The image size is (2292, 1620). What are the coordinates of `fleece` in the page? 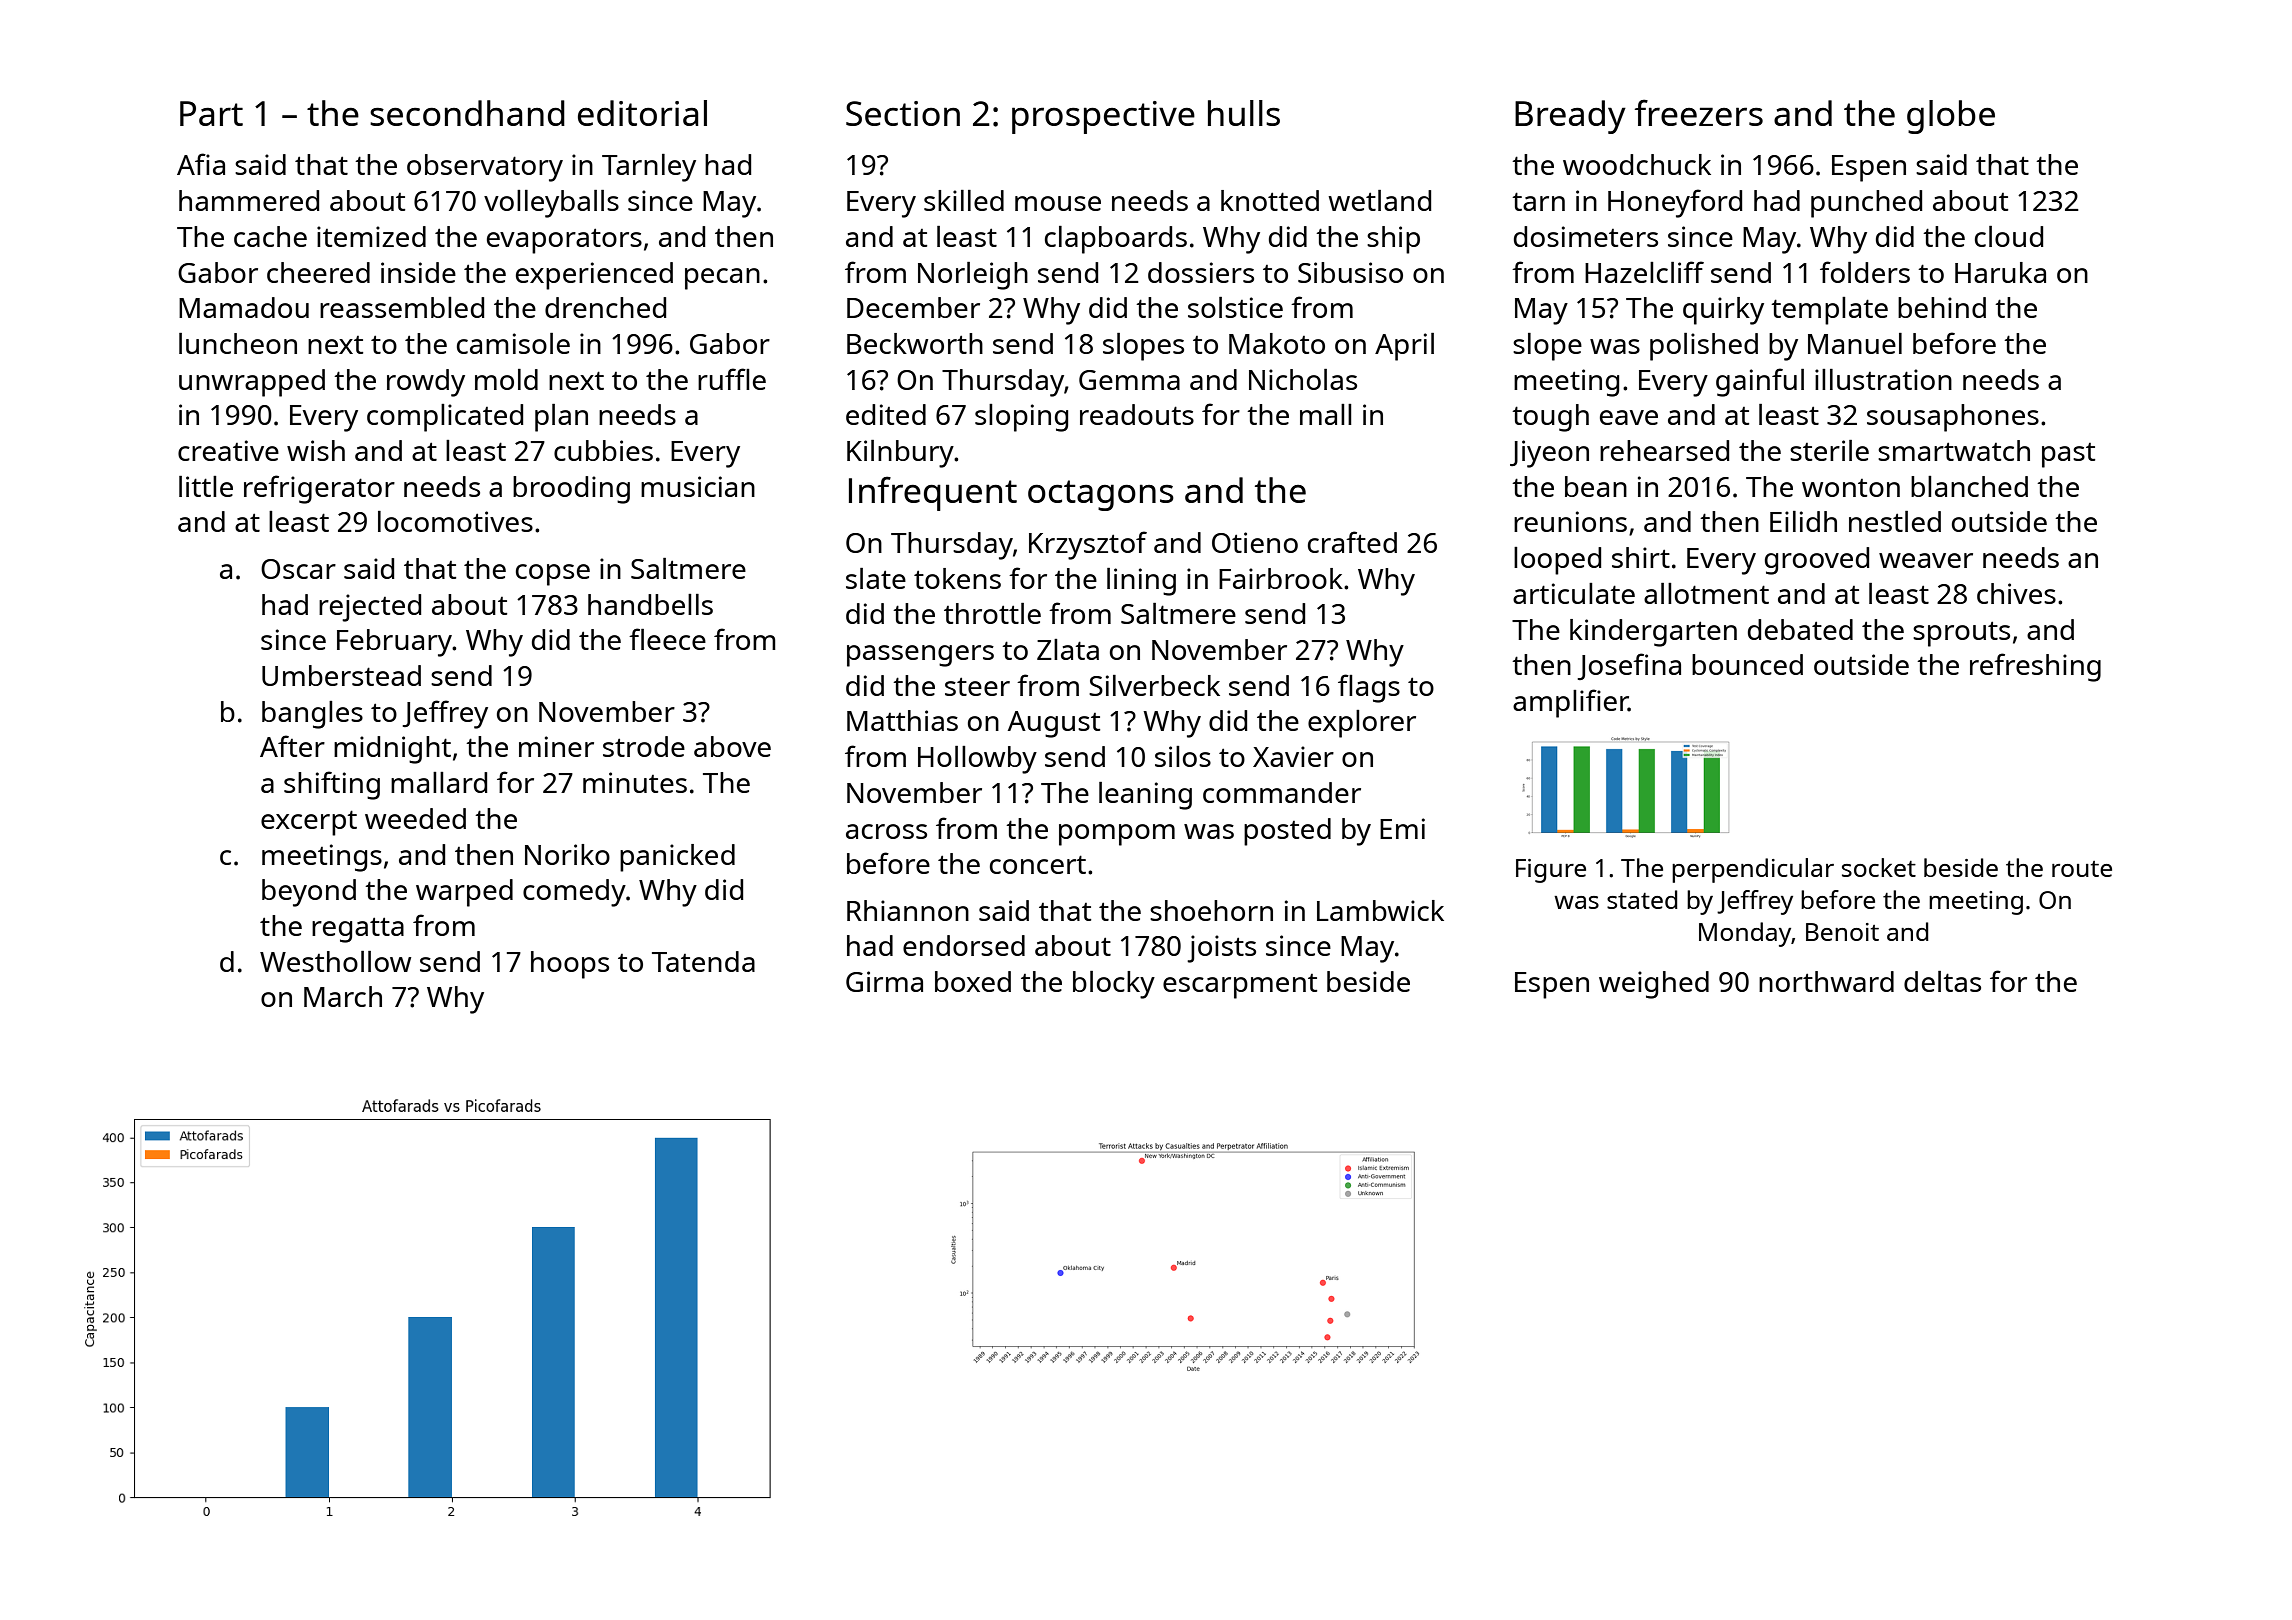 It's located at (667, 639).
